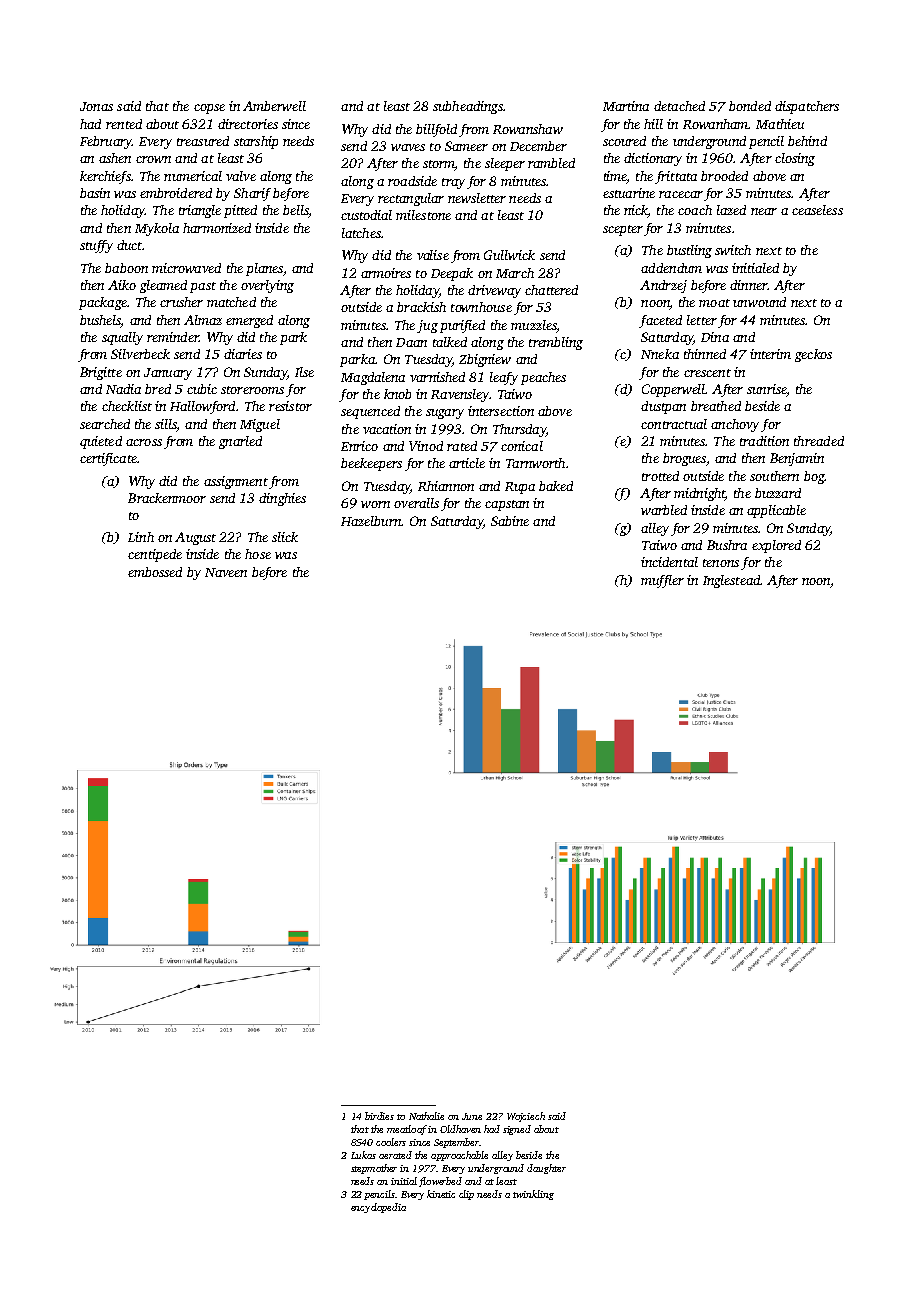 The image size is (924, 1308). What do you see at coordinates (379, 1116) in the document?
I see `birdies` at bounding box center [379, 1116].
